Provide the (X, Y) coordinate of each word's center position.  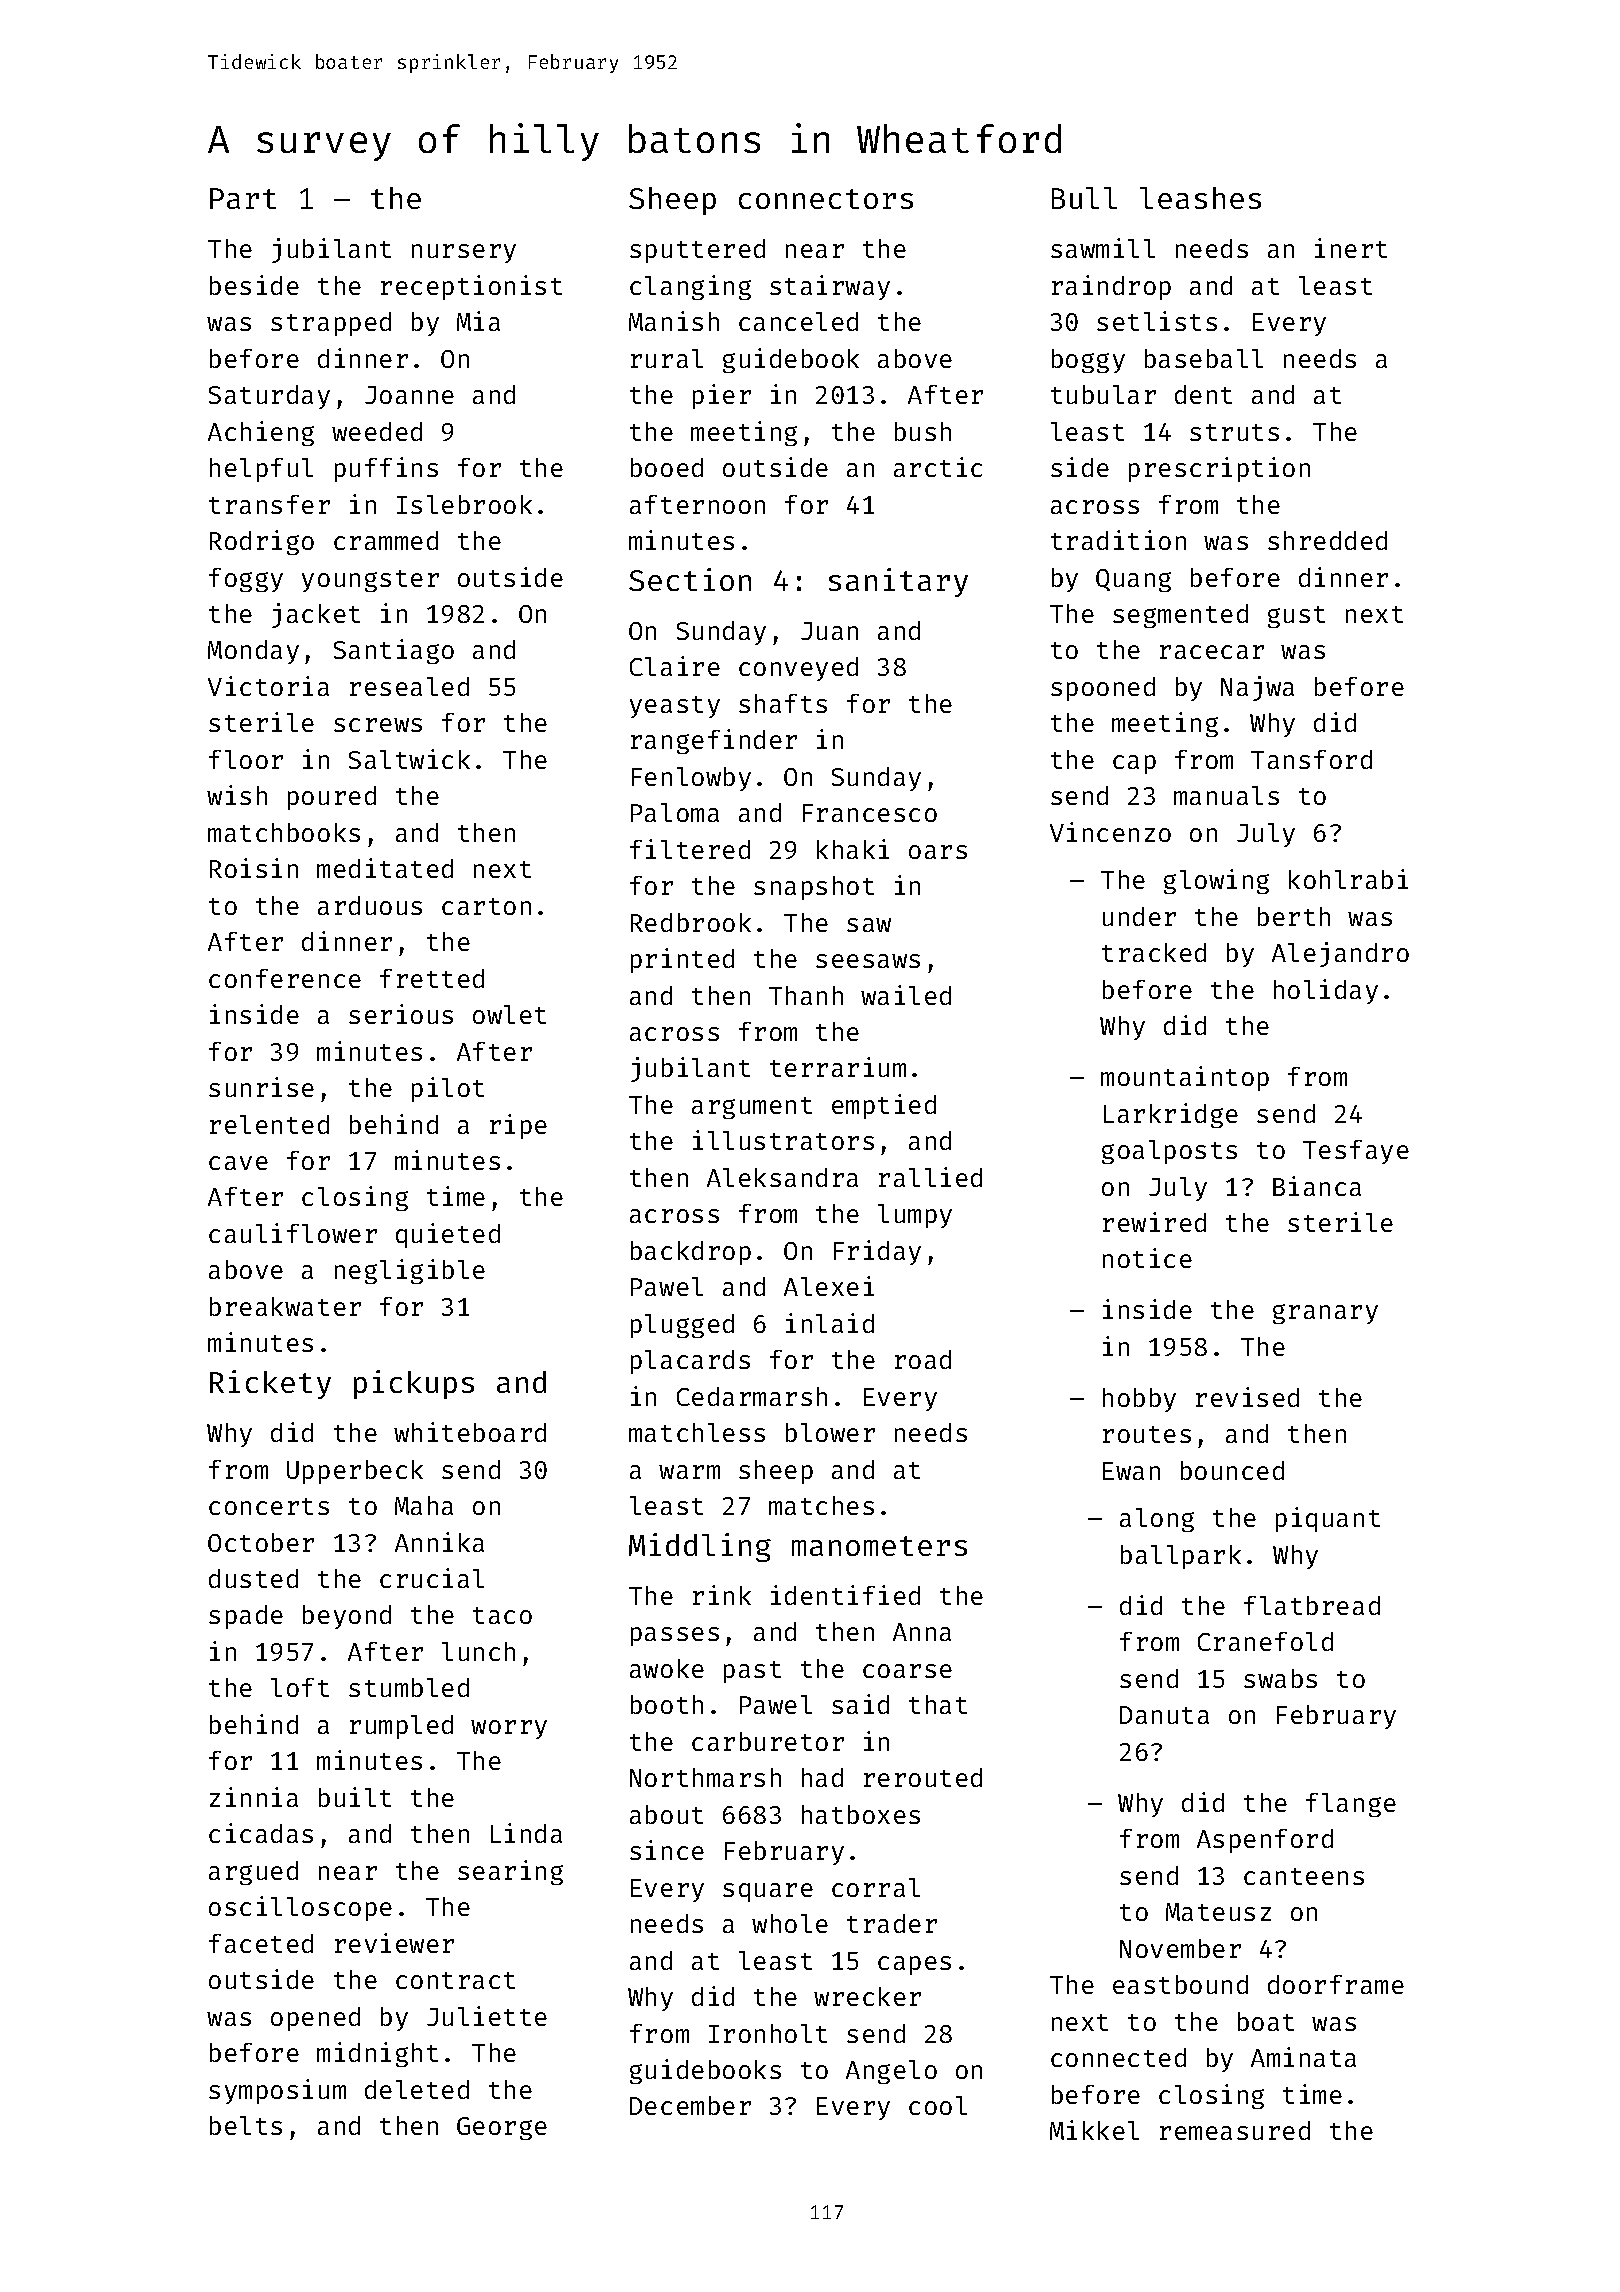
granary (1325, 1314)
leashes (1200, 198)
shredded (1327, 540)
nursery (464, 253)
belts (246, 2125)
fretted (432, 978)
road (923, 1359)
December (690, 2105)
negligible (410, 1271)
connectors (826, 199)
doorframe (1336, 1984)
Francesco (870, 813)
